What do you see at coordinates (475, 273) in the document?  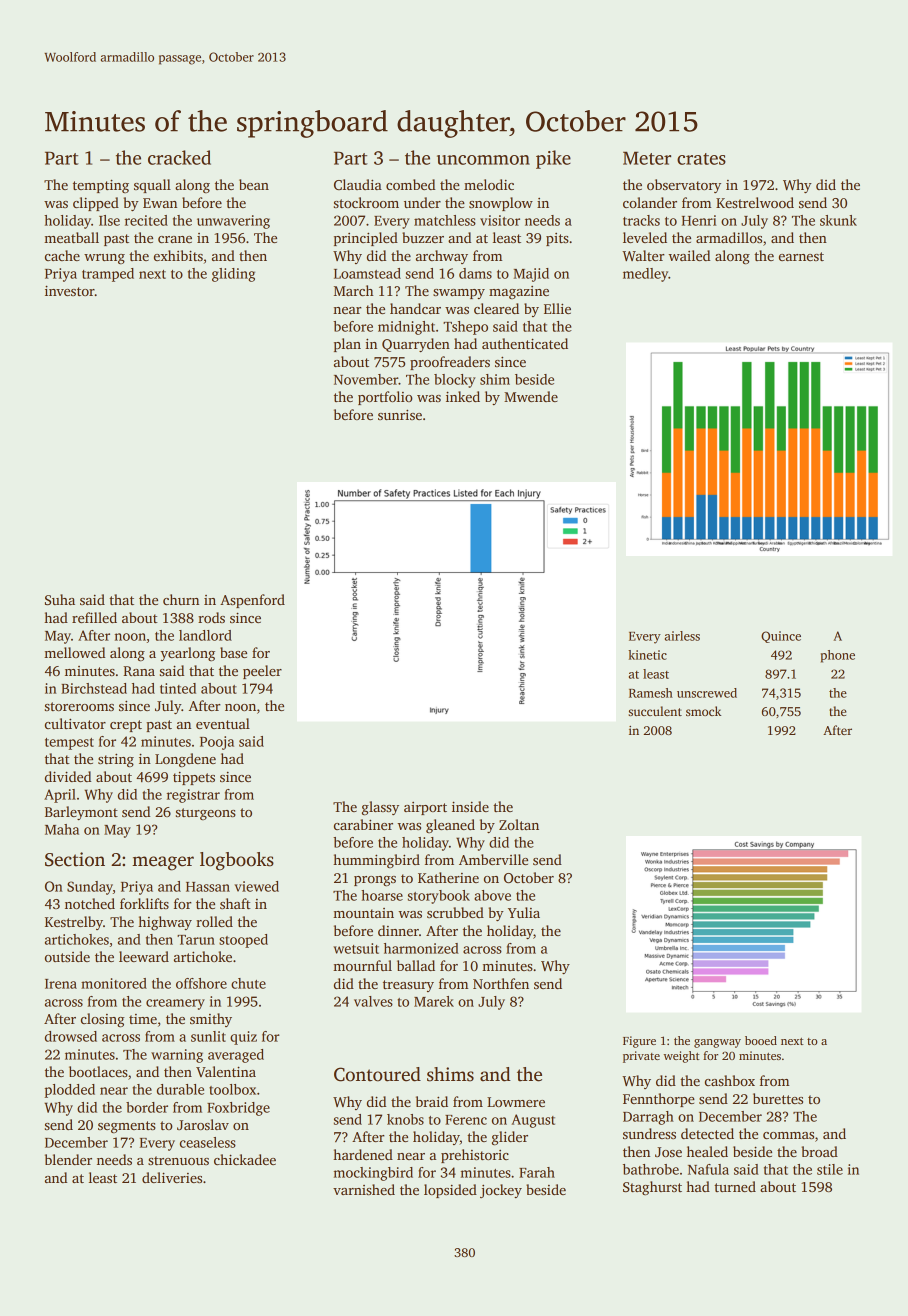 I see `dams` at bounding box center [475, 273].
